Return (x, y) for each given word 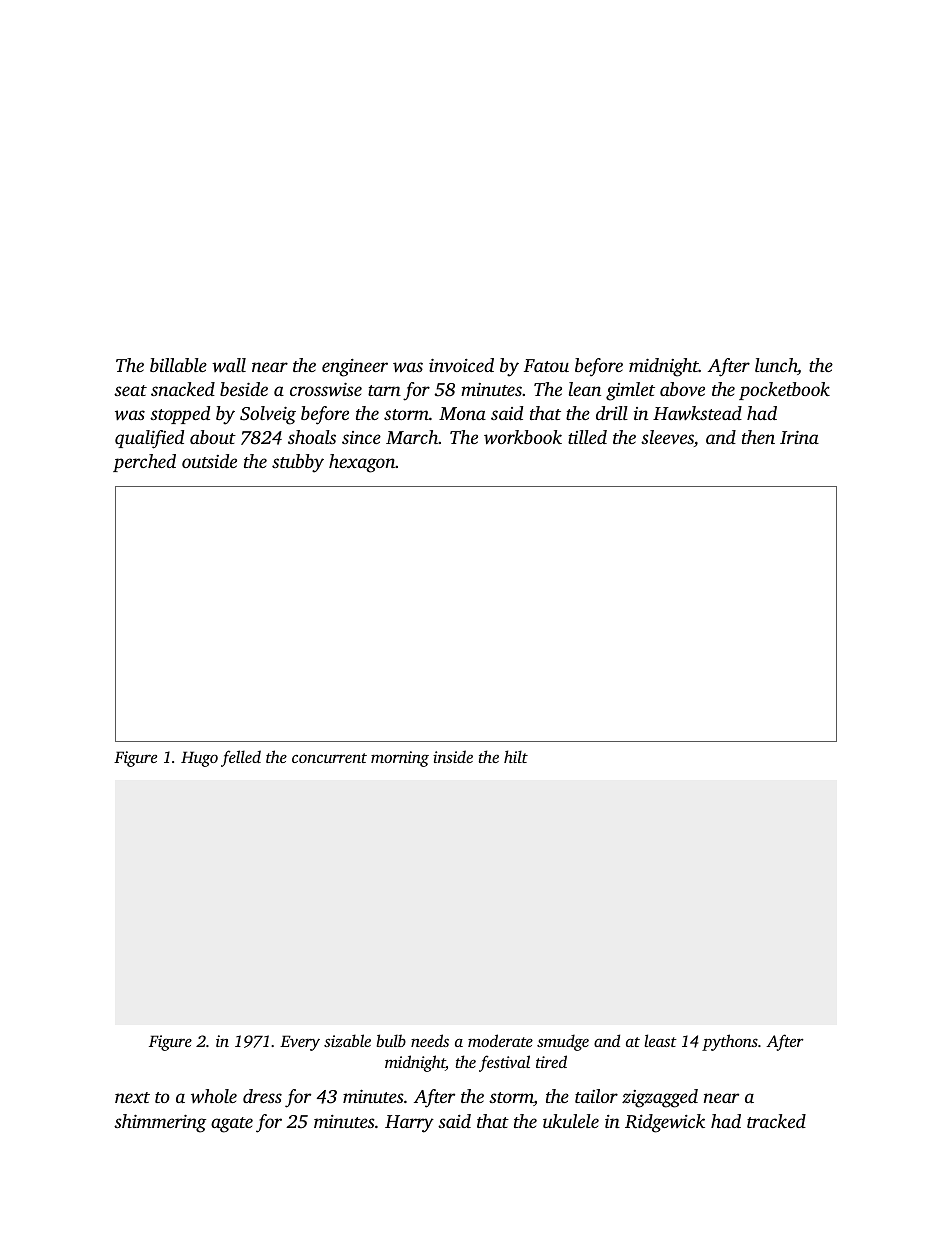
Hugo (199, 759)
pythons (730, 1042)
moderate (500, 1040)
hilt (516, 756)
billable (178, 365)
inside (453, 756)
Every (300, 1043)
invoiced (461, 365)
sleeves (667, 437)
